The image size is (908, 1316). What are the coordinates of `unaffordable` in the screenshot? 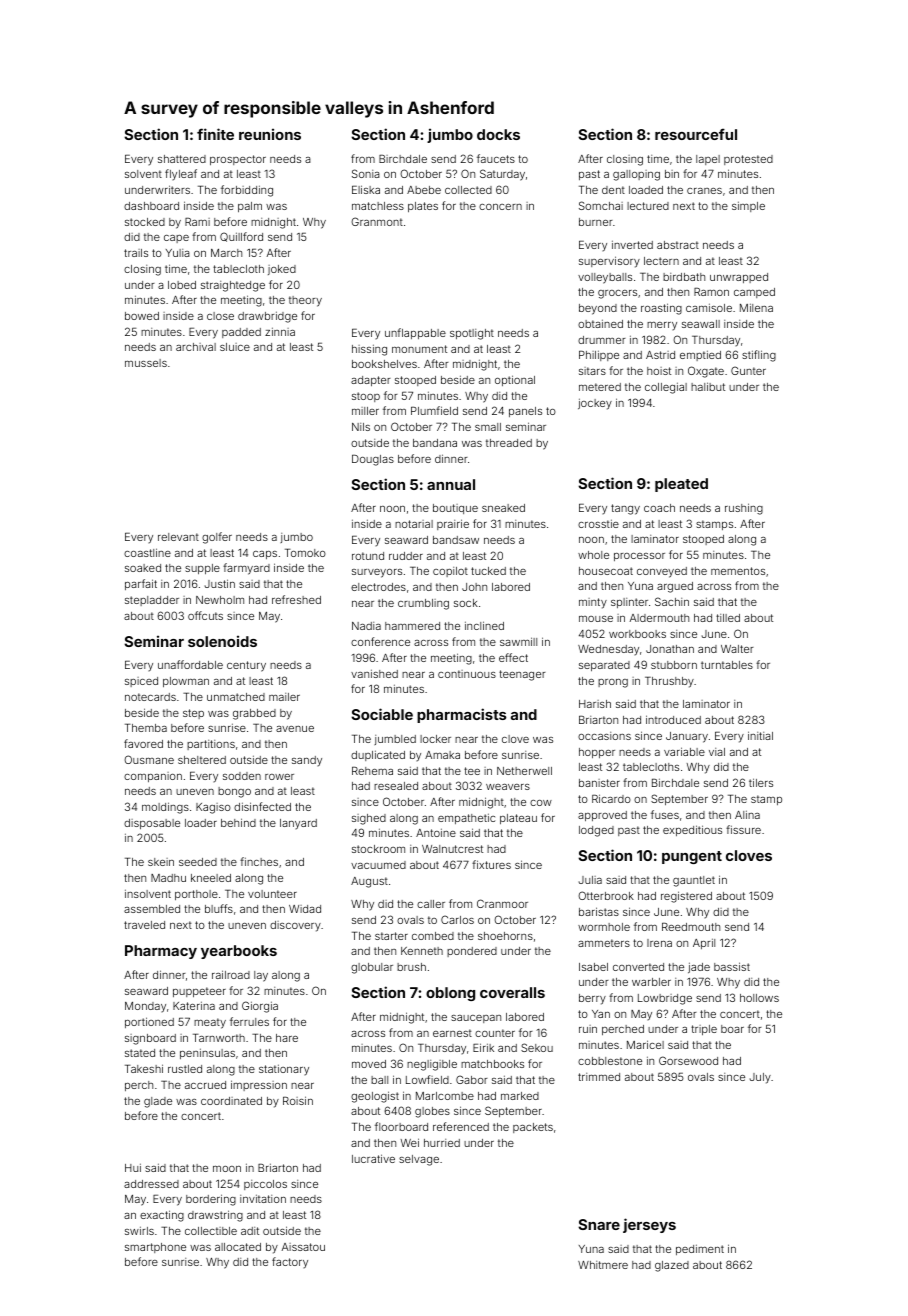 It's located at (190, 664).
